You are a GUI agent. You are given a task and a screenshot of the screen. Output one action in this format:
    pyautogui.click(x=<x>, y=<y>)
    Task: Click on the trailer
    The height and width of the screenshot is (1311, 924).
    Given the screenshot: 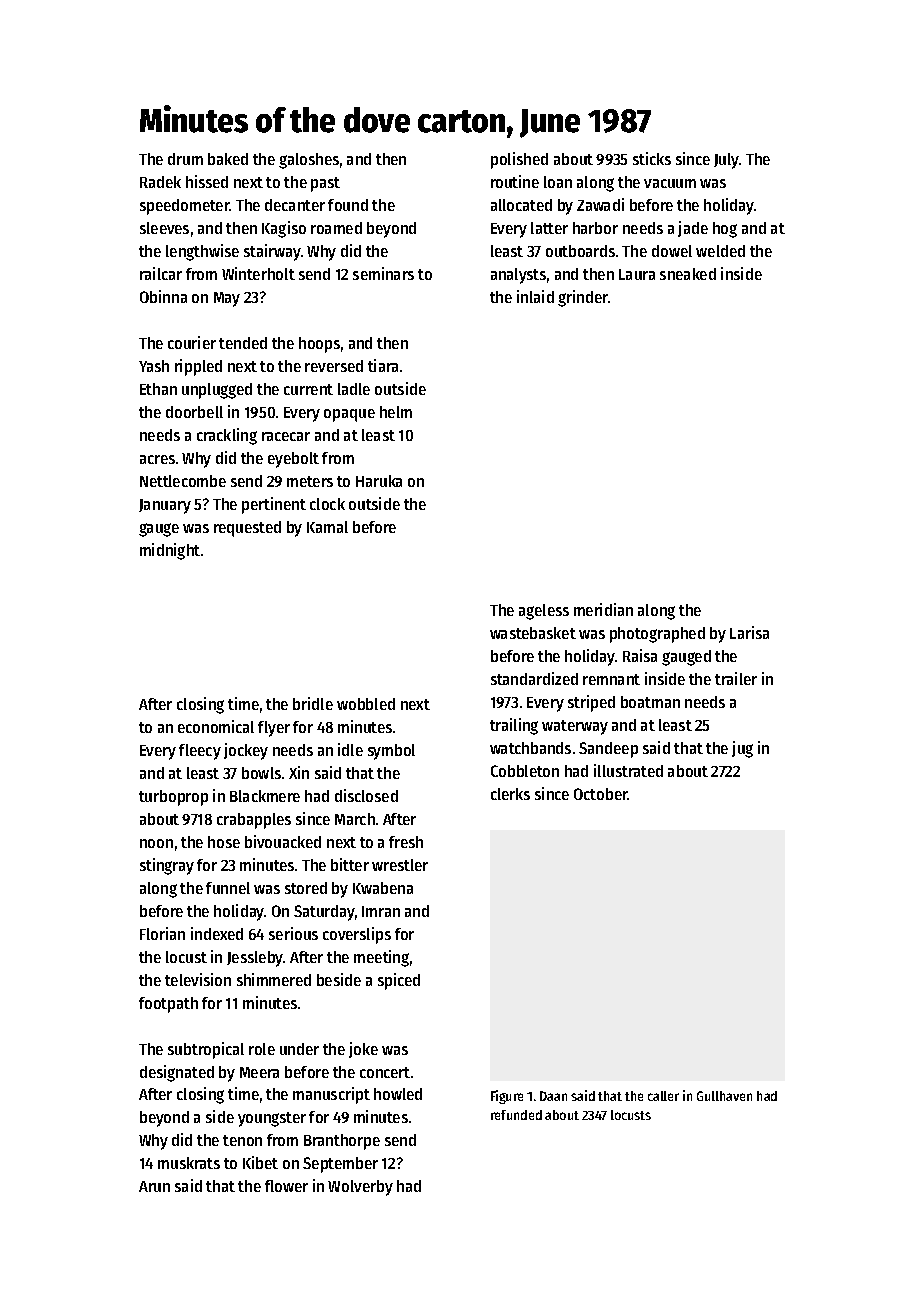 What is the action you would take?
    pyautogui.click(x=736, y=678)
